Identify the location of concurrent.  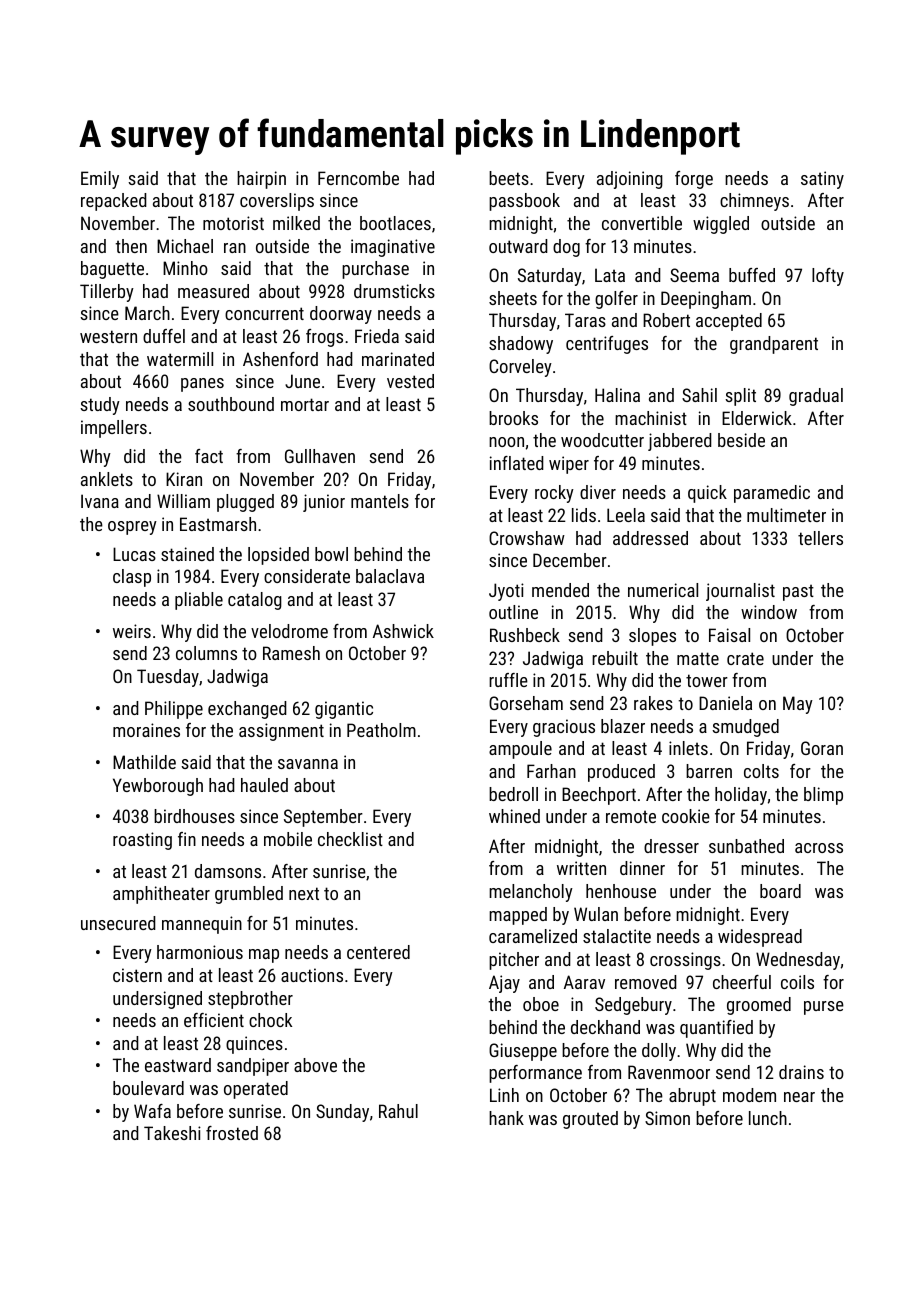
(264, 313).
